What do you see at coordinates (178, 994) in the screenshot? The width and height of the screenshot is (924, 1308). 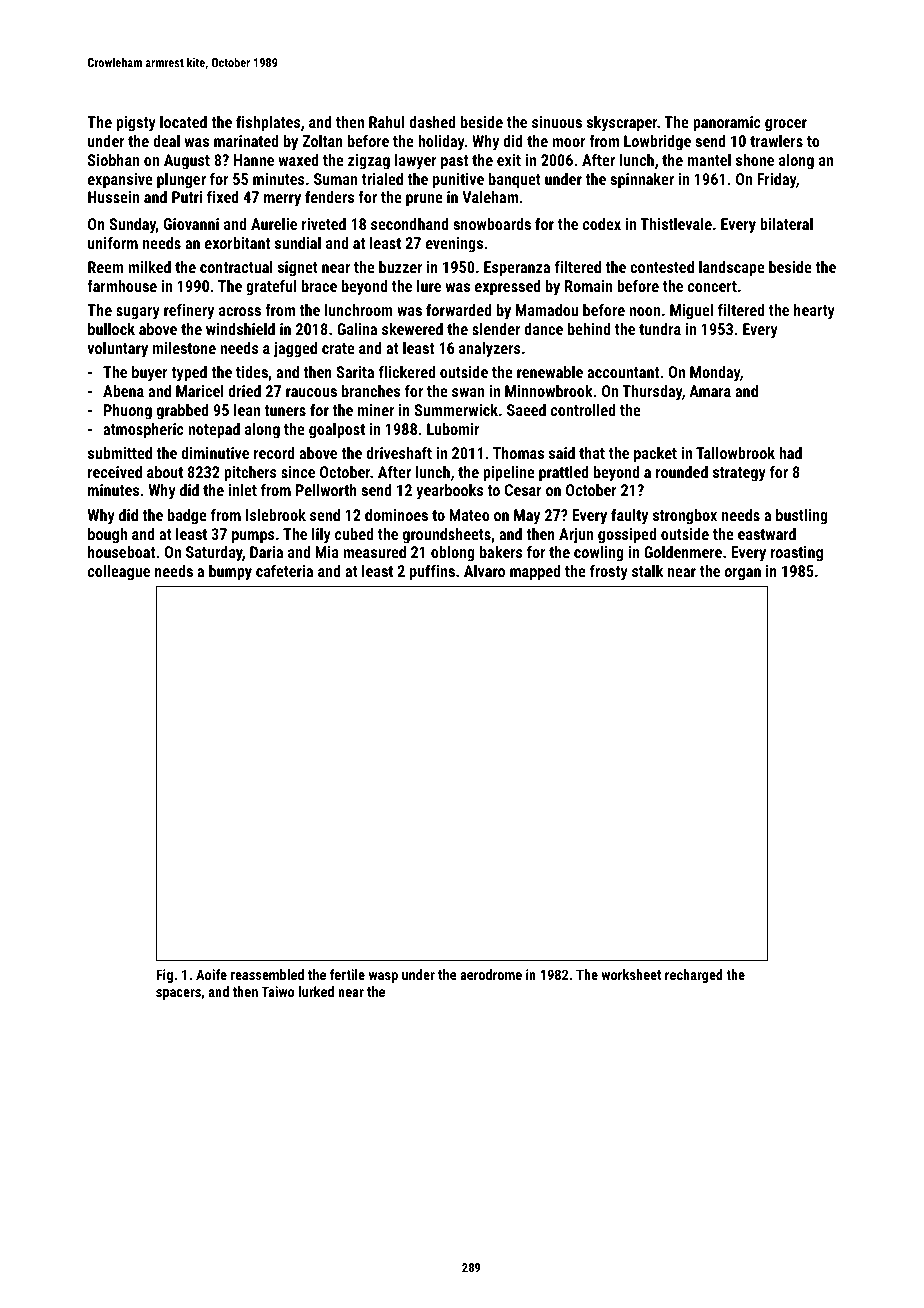 I see `spacers` at bounding box center [178, 994].
